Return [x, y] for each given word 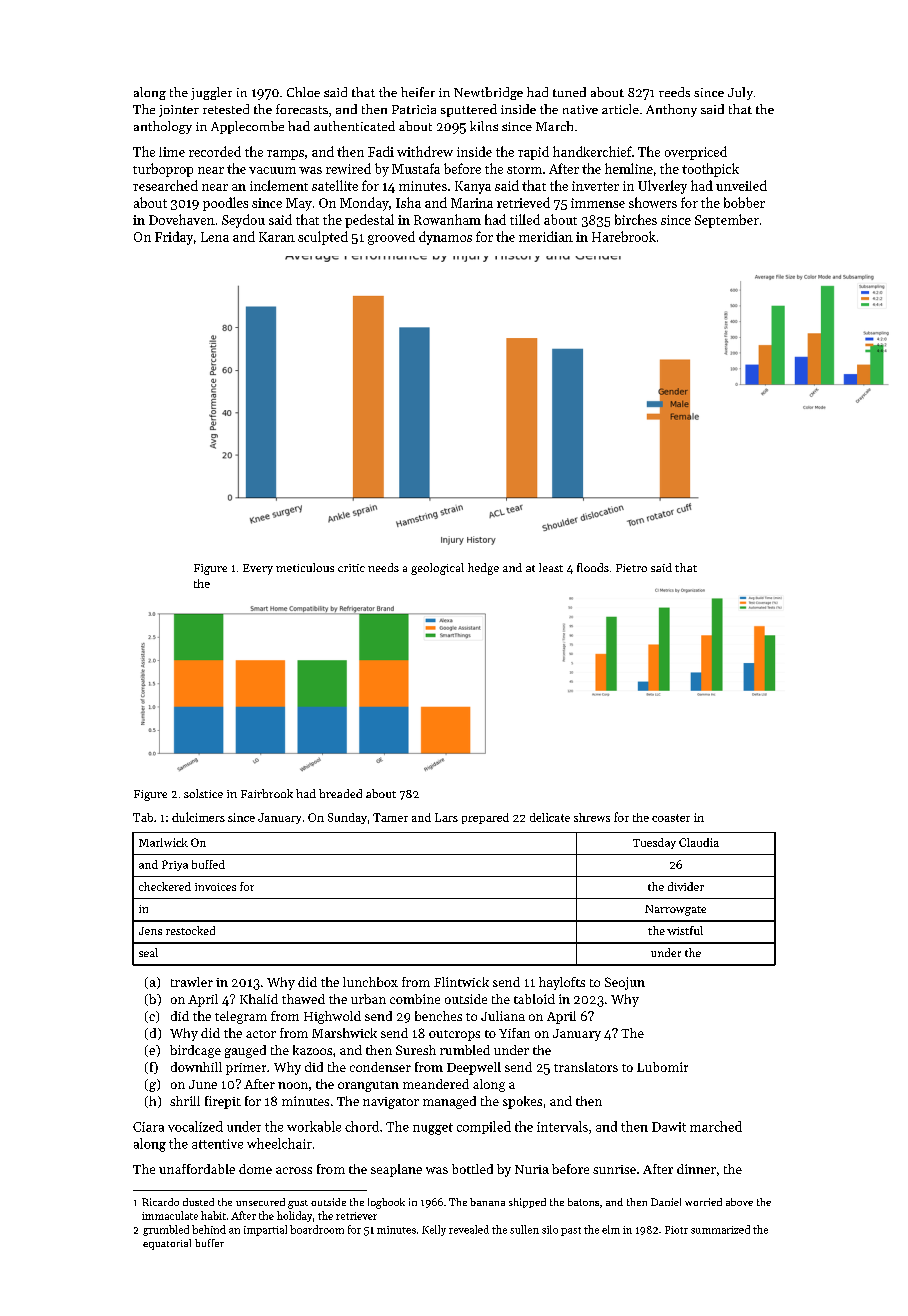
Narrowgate [675, 910]
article [620, 109]
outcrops [454, 1035]
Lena [215, 237]
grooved [391, 238]
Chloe [303, 92]
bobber [744, 202]
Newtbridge [488, 93]
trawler [192, 982]
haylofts [562, 983]
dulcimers [198, 817]
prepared [485, 818]
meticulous [305, 567]
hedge [483, 569]
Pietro [631, 568]
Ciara [148, 1127]
